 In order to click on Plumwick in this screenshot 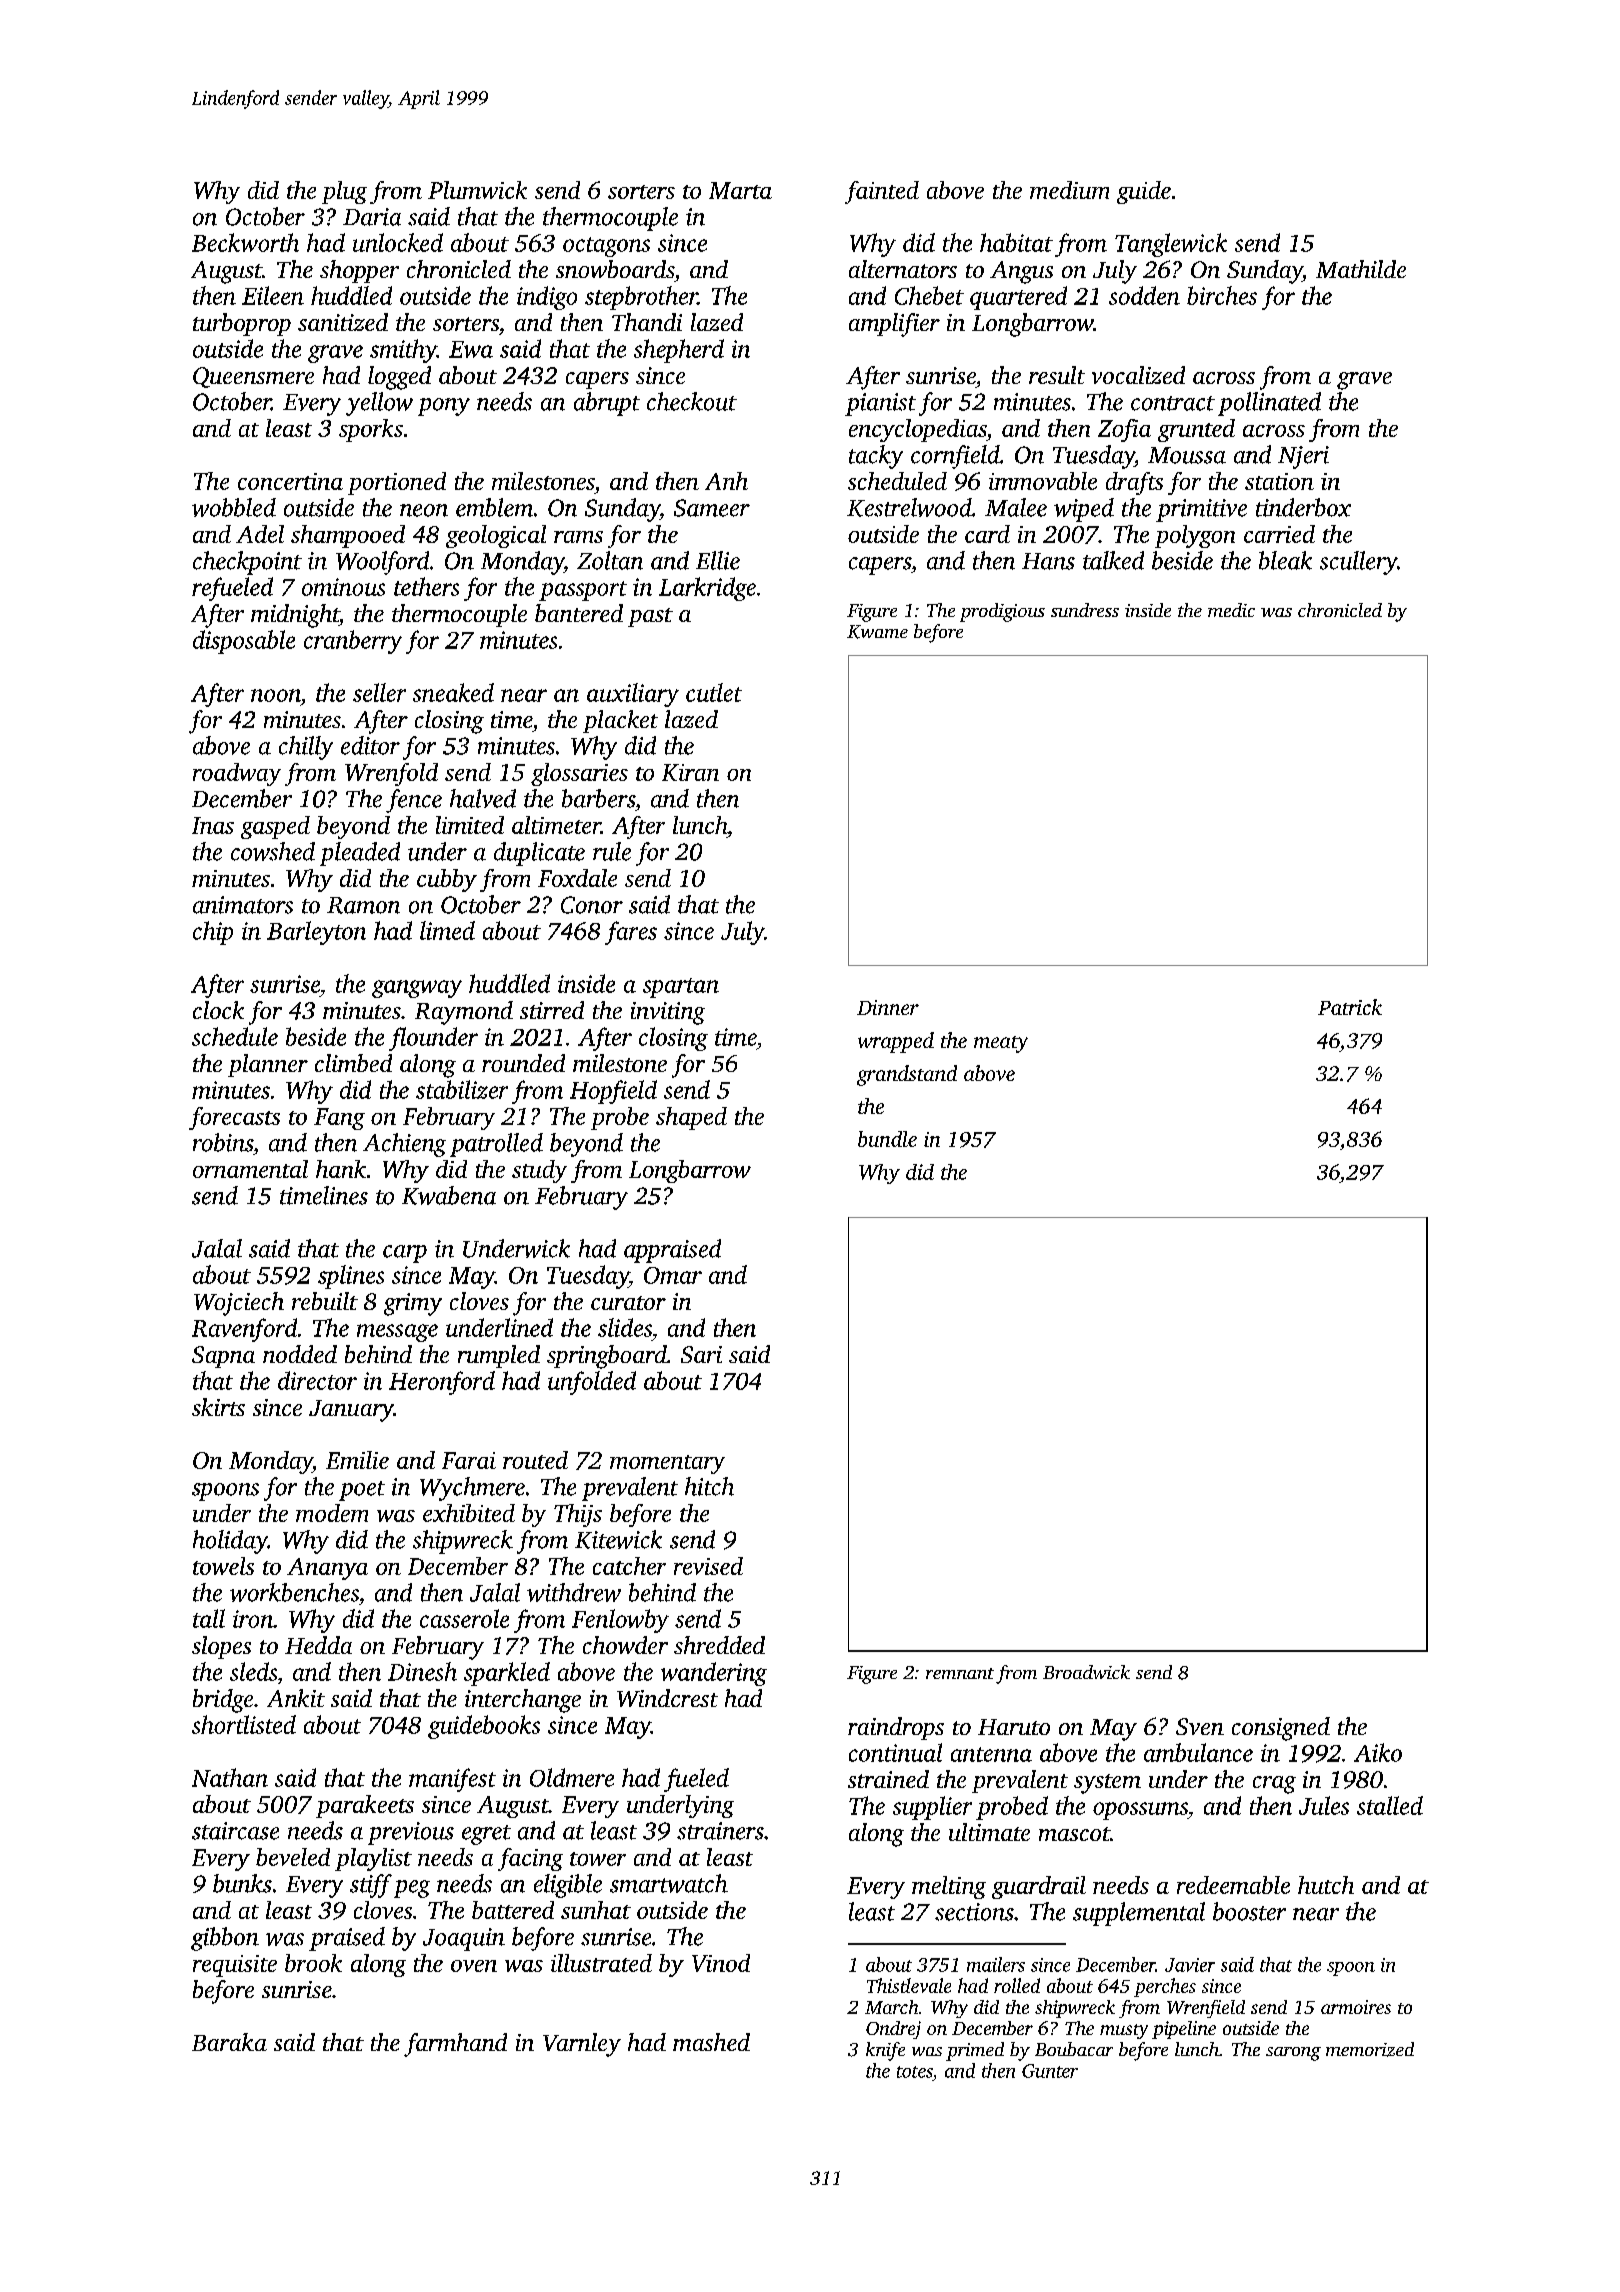, I will do `click(477, 190)`.
